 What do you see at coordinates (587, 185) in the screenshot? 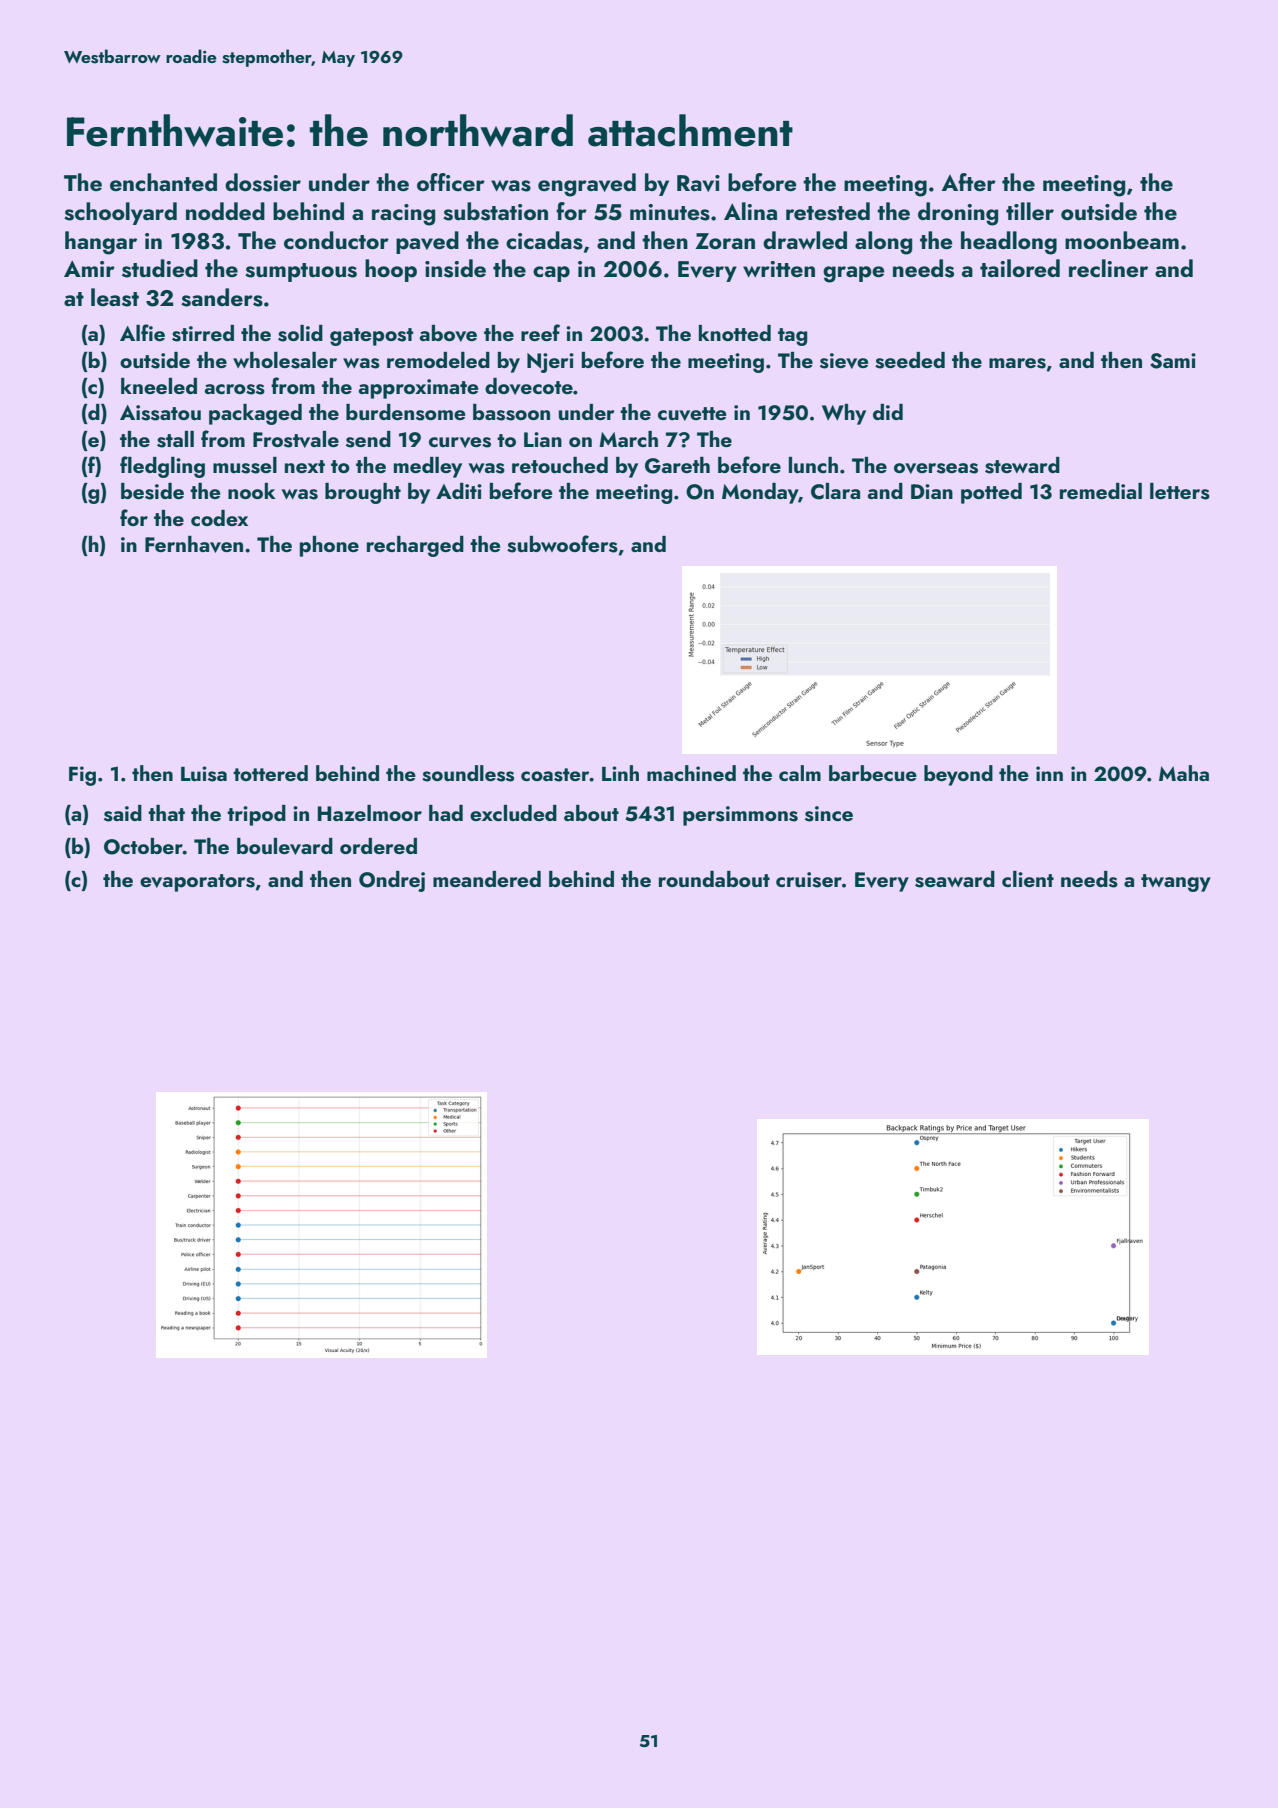
I see `engraved` at bounding box center [587, 185].
